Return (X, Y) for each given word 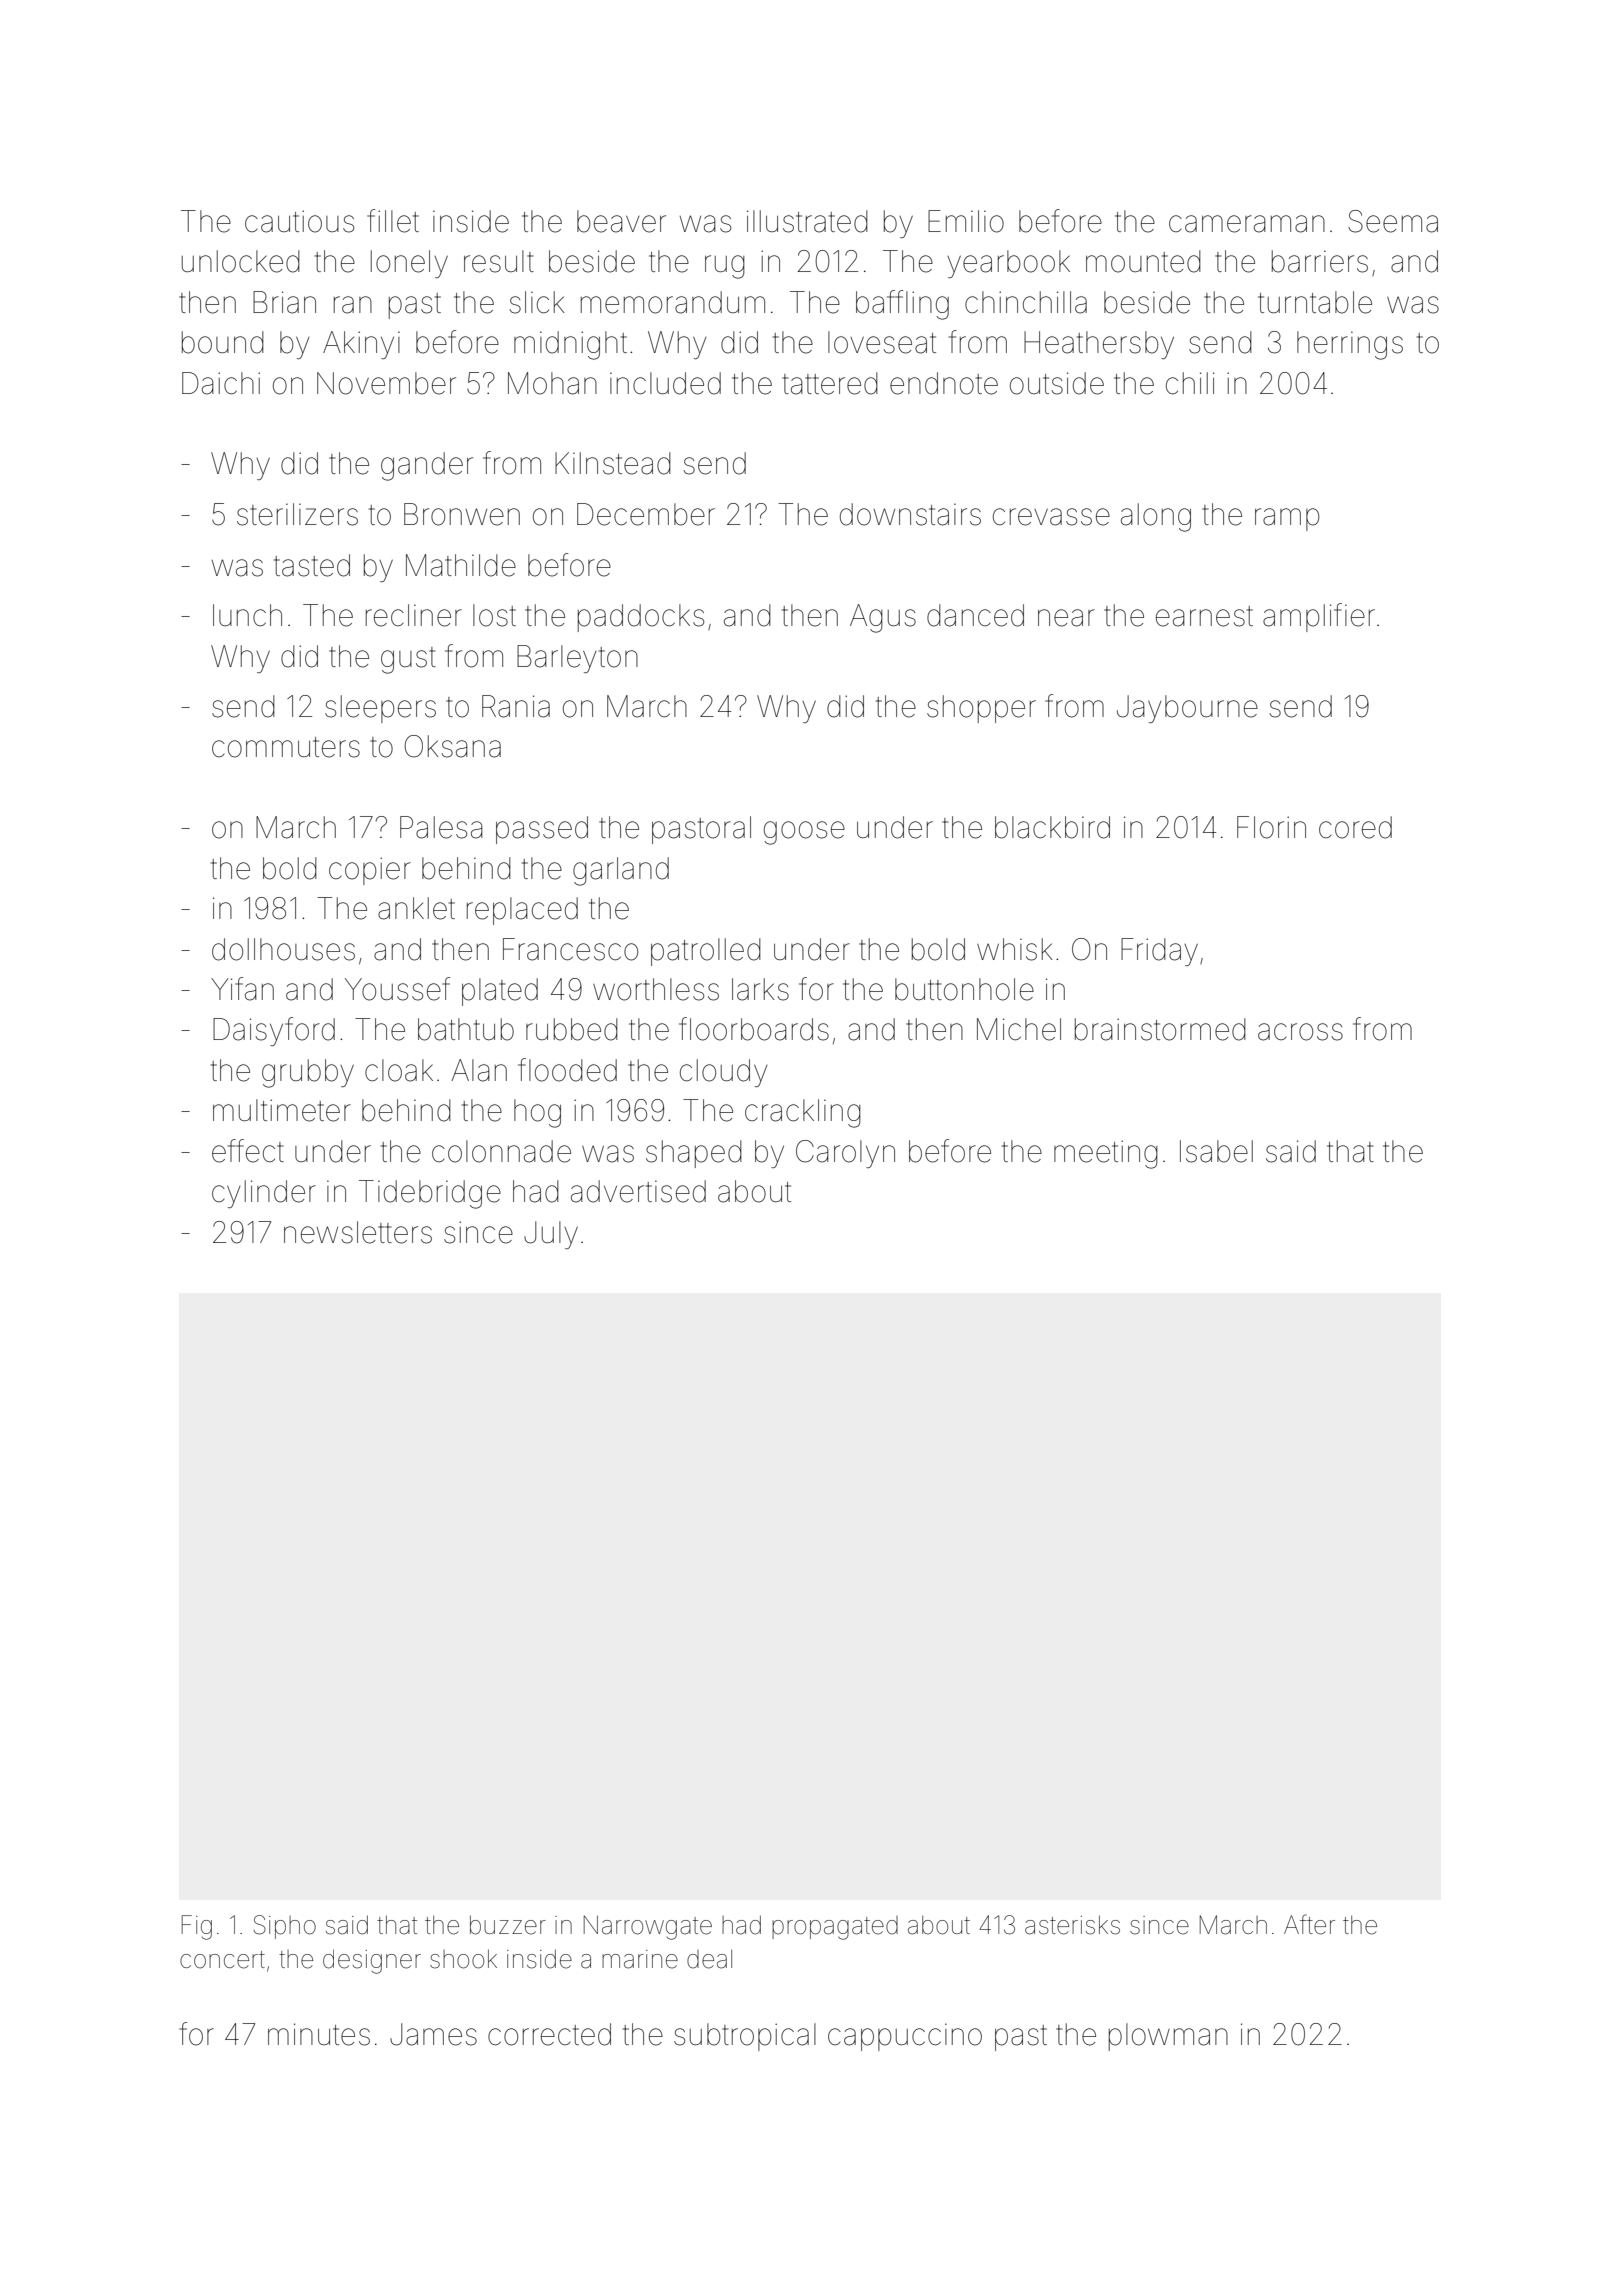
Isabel (1216, 1151)
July (551, 1235)
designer (372, 1961)
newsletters (358, 1232)
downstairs (910, 514)
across (1300, 1032)
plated (500, 992)
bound (223, 342)
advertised (638, 1191)
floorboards (754, 1029)
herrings (1350, 345)
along (1156, 517)
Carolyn (845, 1154)
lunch (247, 615)
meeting (1106, 1154)
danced (975, 615)
